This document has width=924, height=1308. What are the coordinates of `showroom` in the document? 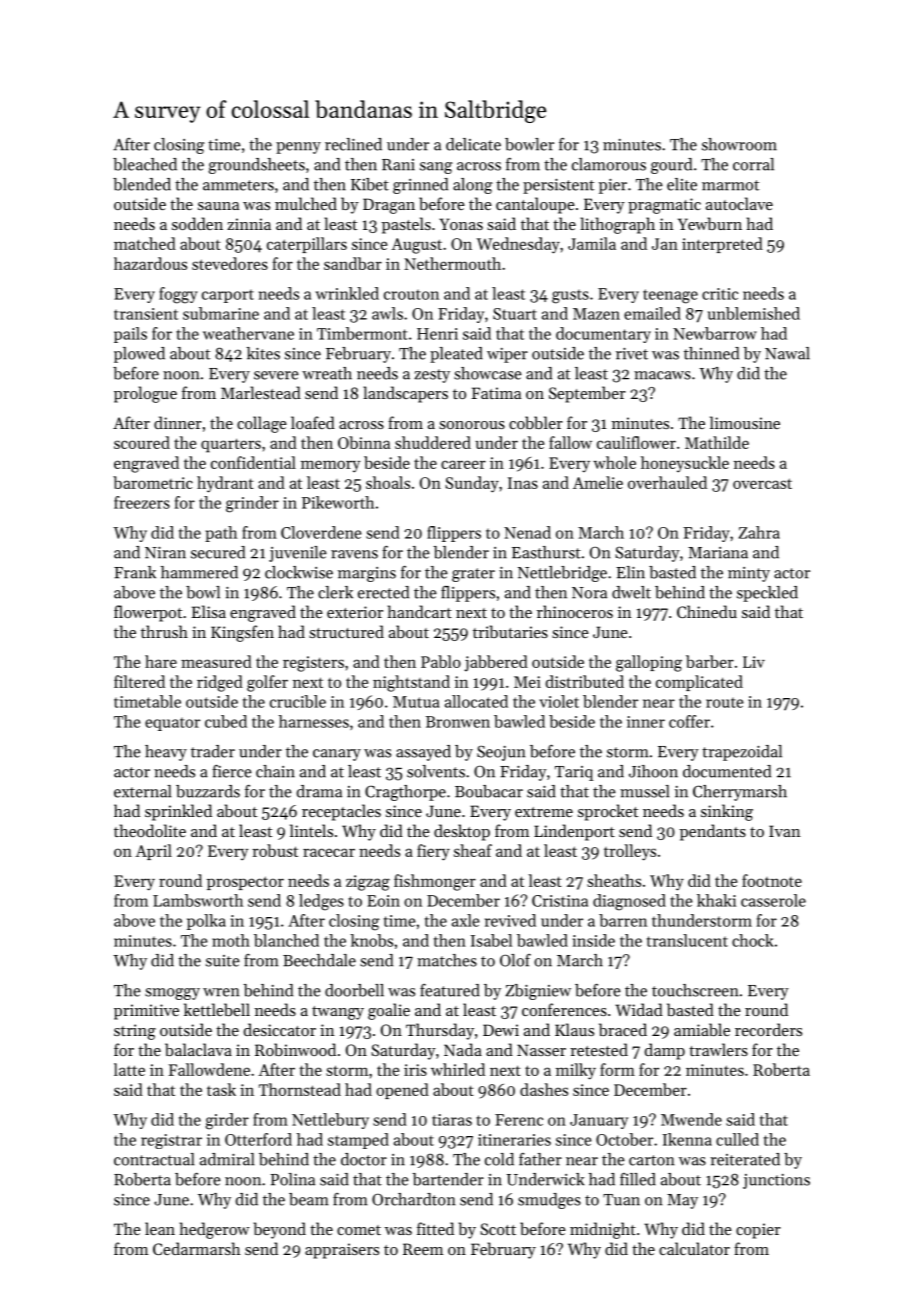 It's located at (739, 144).
